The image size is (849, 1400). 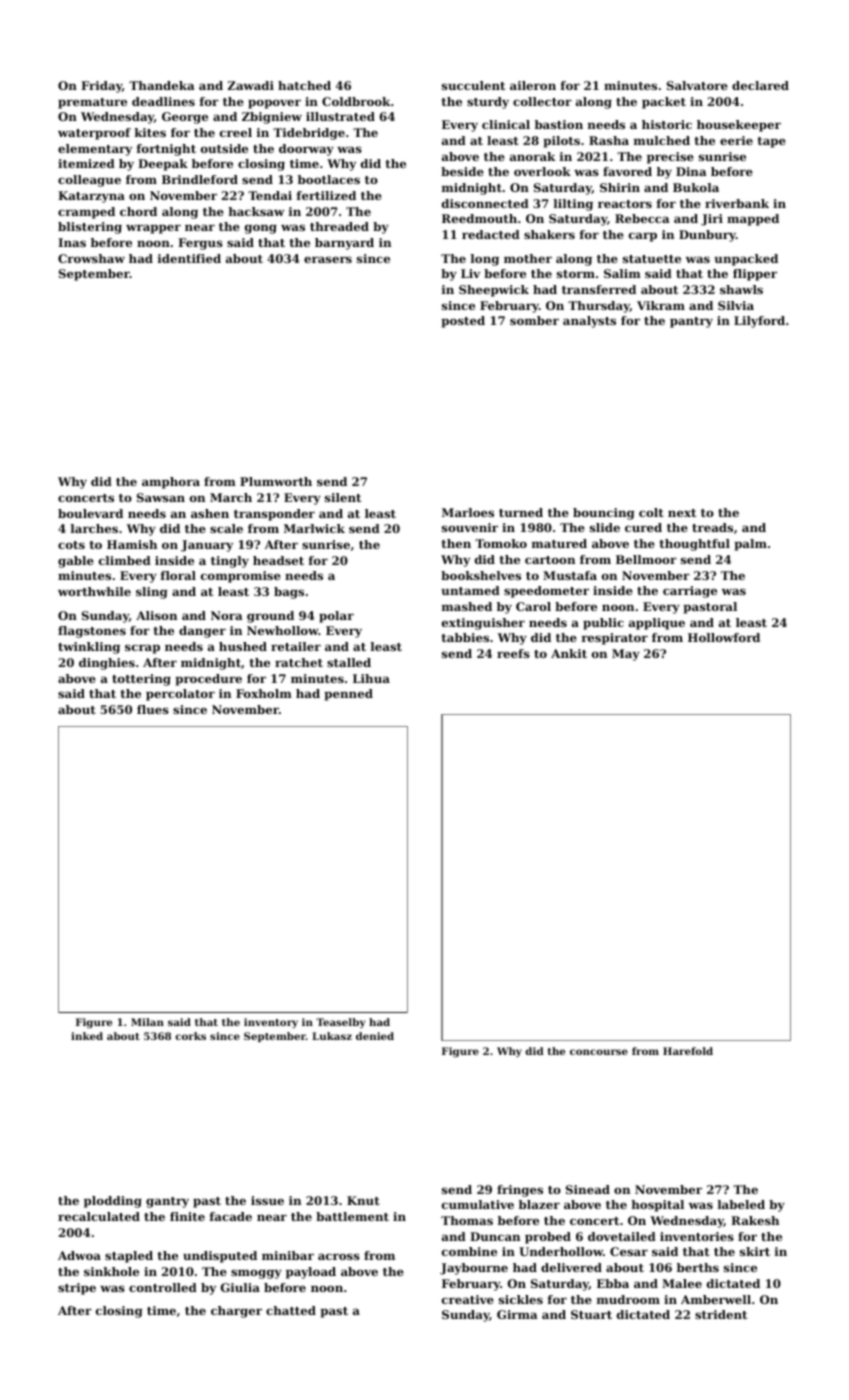 What do you see at coordinates (91, 258) in the screenshot?
I see `Crowshaw` at bounding box center [91, 258].
